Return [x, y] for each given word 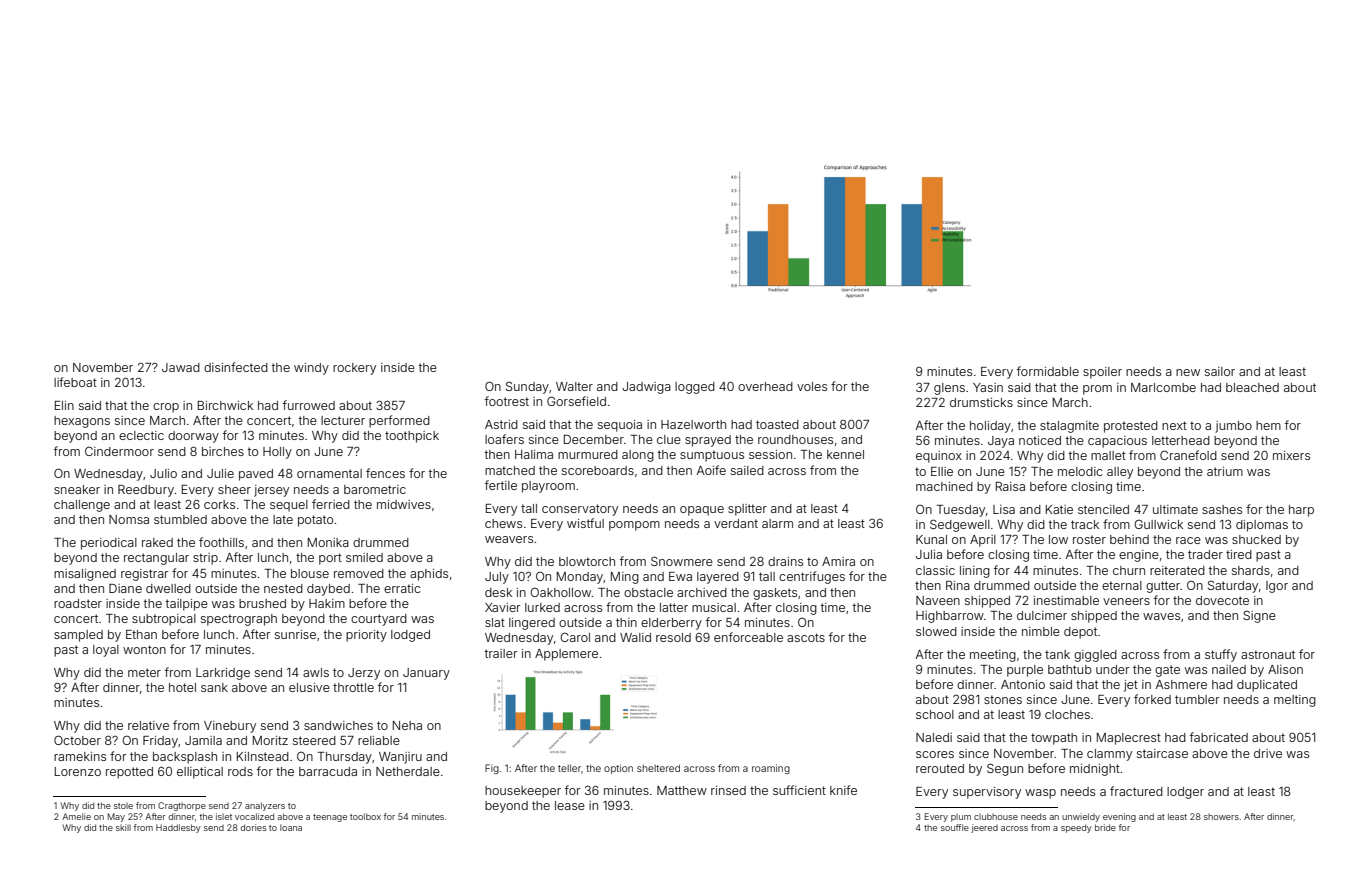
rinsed [728, 790]
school [935, 714]
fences [385, 473]
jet [1131, 686]
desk [498, 592]
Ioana [291, 827]
